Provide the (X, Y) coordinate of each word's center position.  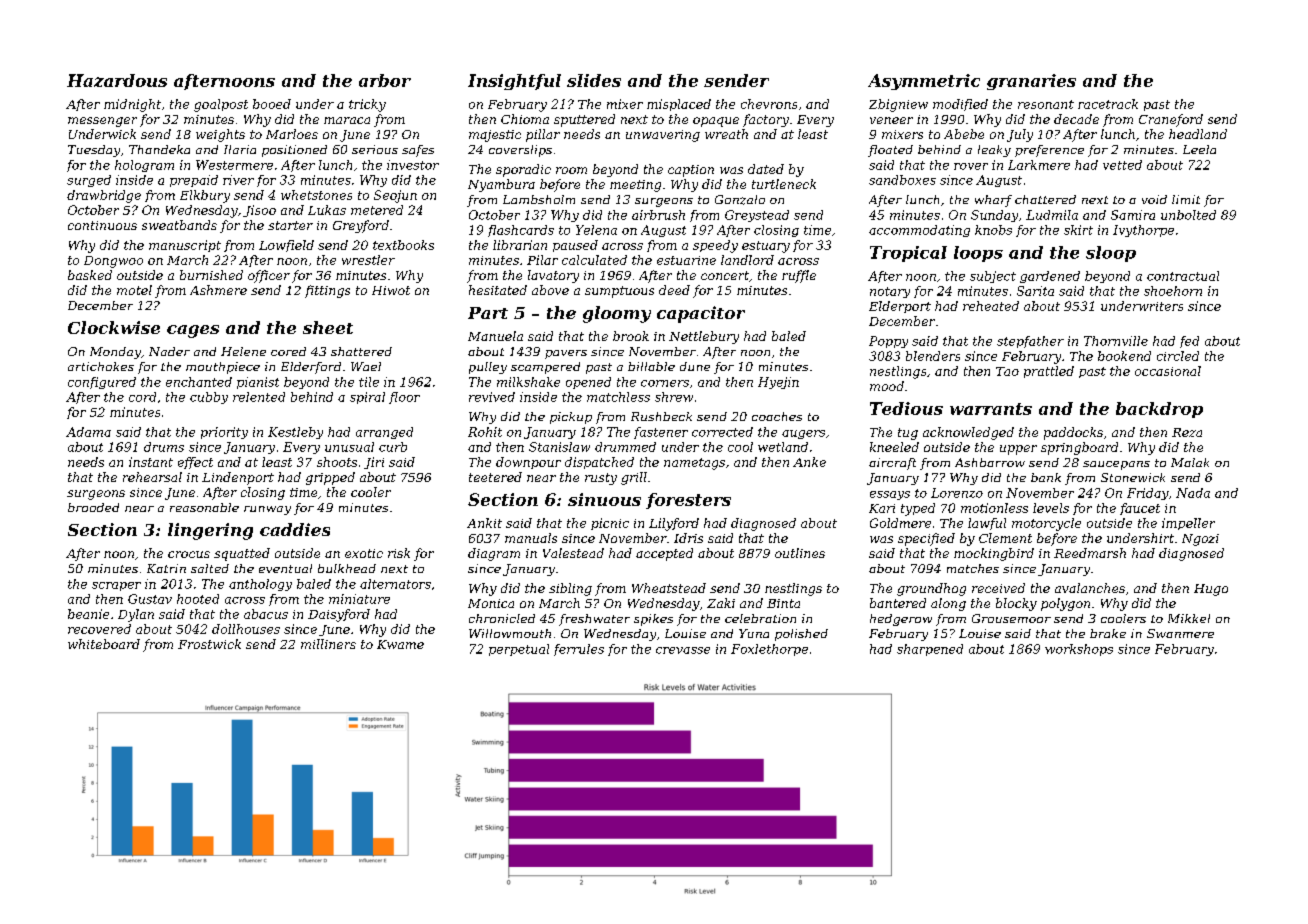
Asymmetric (924, 82)
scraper (116, 586)
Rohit (485, 432)
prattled (1049, 372)
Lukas (327, 210)
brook (631, 336)
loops (978, 254)
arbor (385, 80)
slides (594, 80)
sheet (328, 327)
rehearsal (152, 477)
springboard (1079, 448)
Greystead (757, 216)
